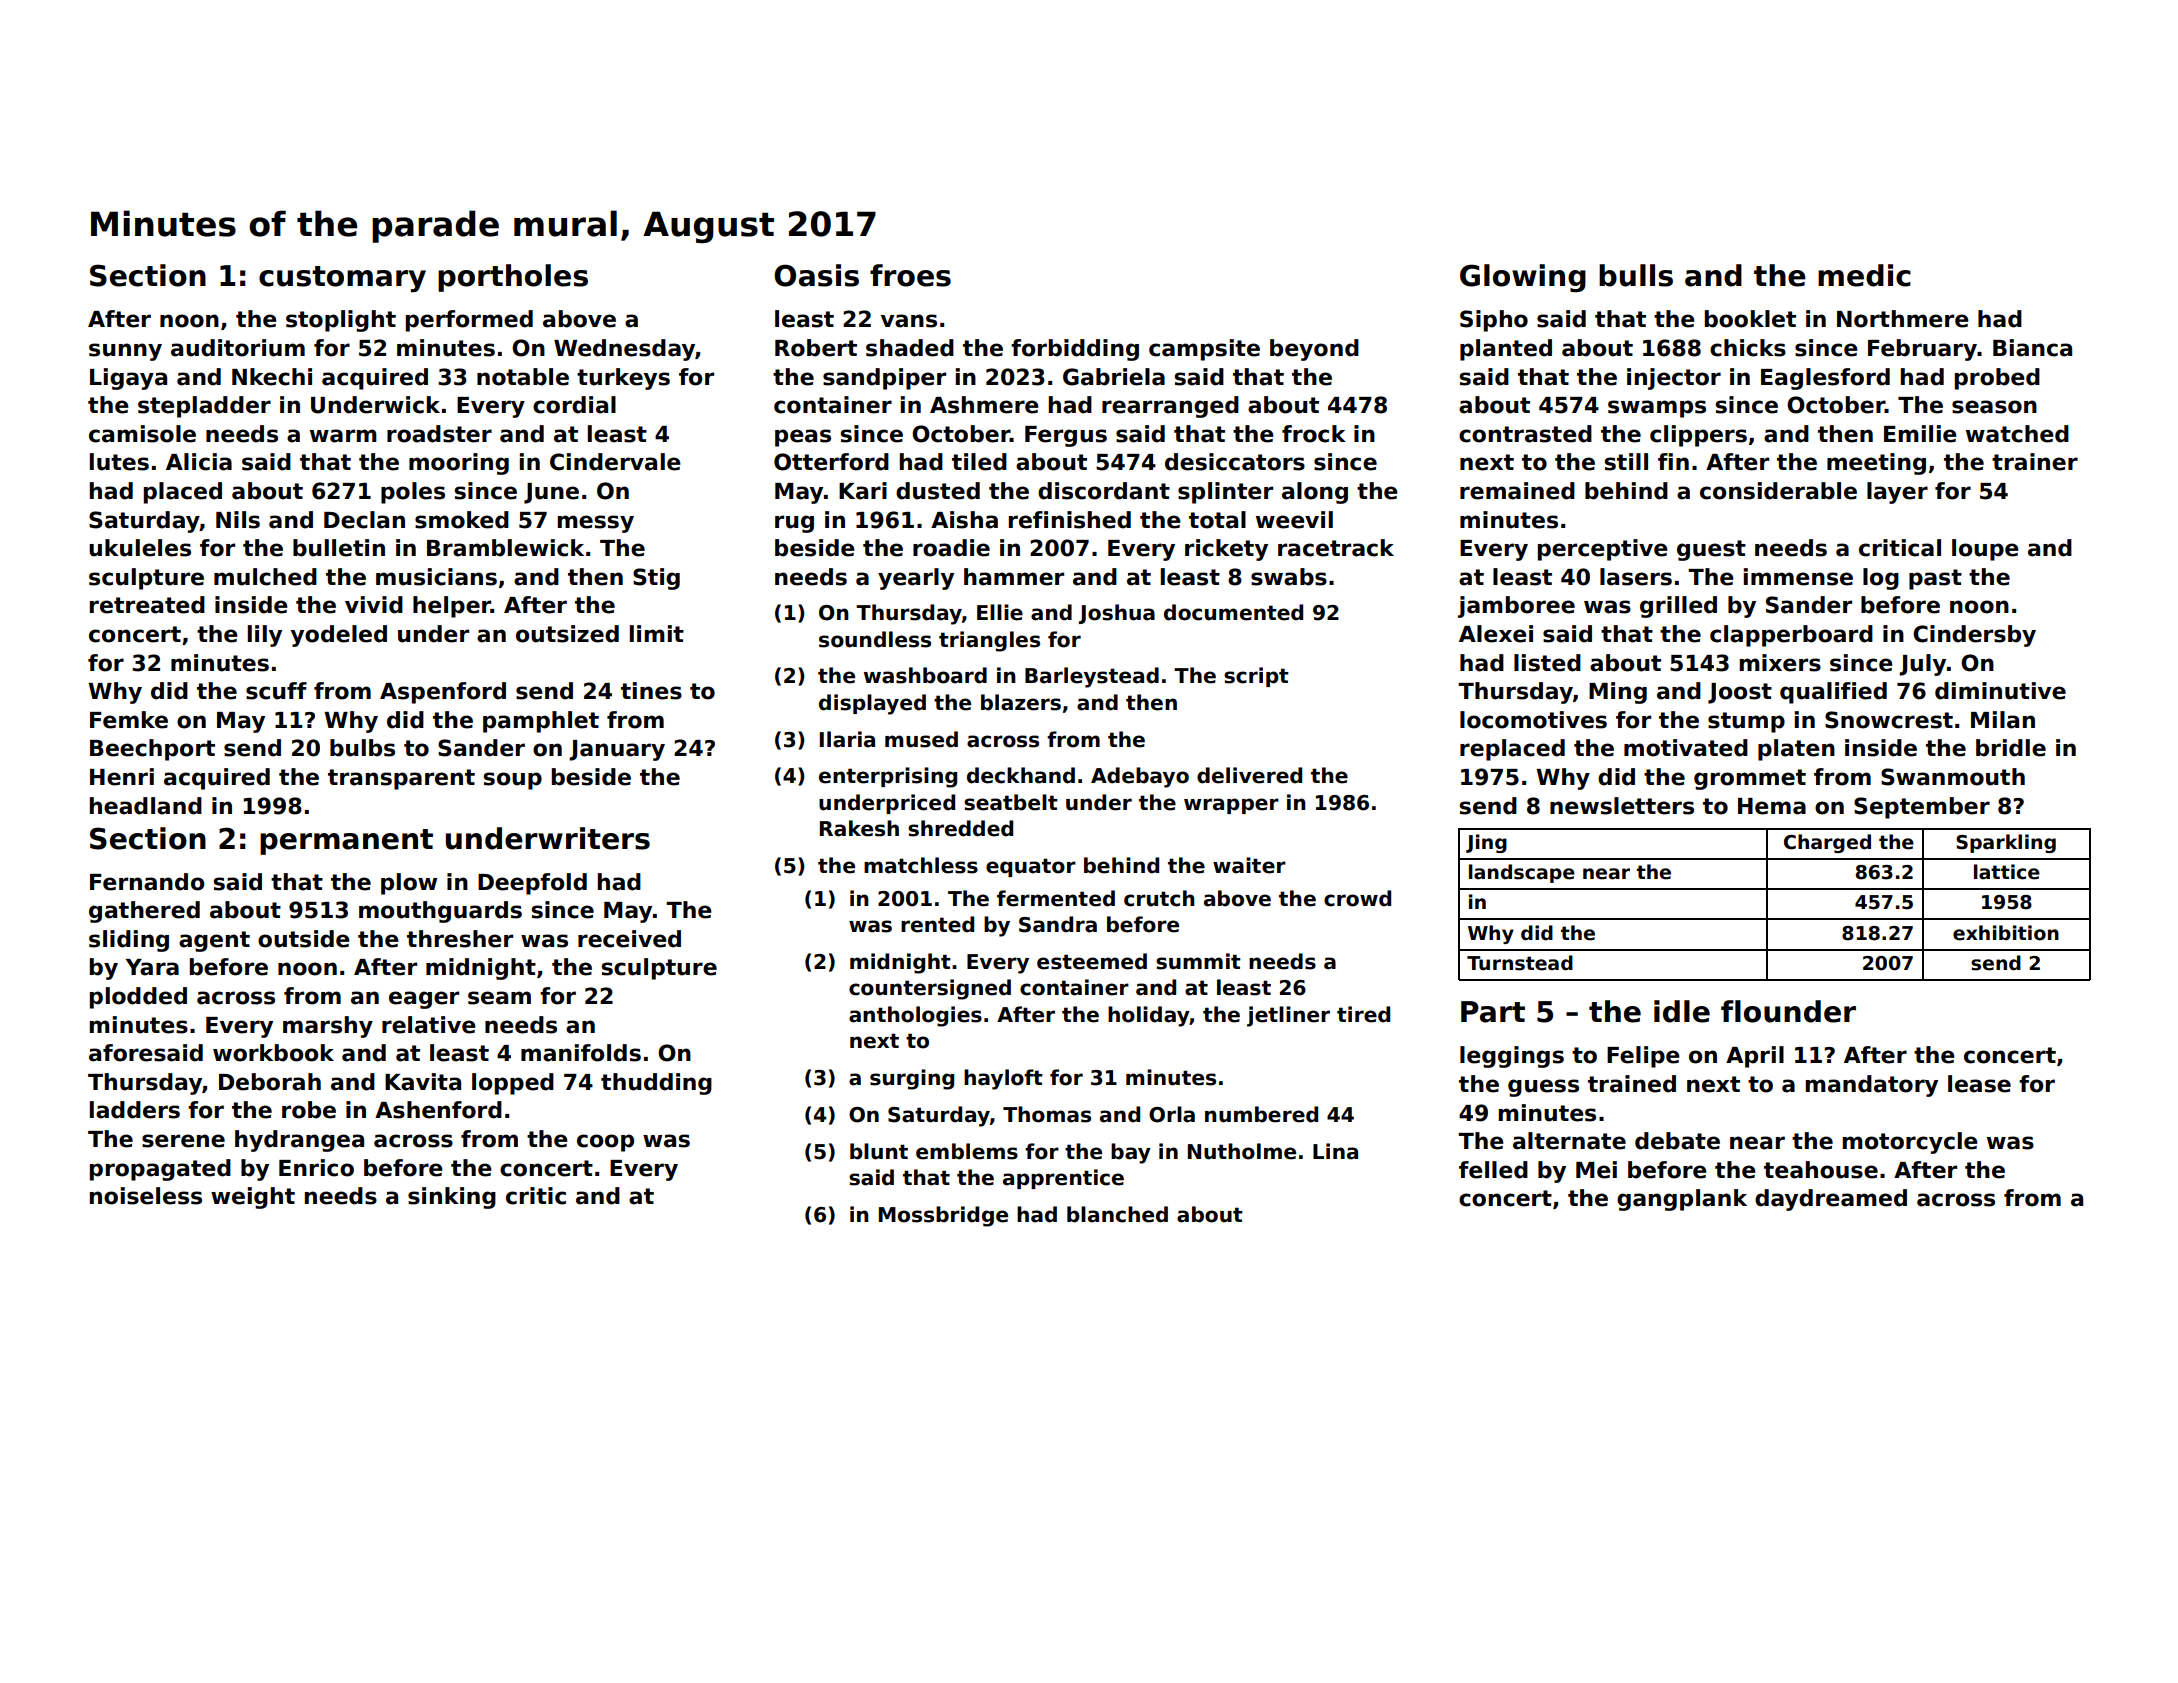 This screenshot has height=1683, width=2178. What do you see at coordinates (2007, 872) in the screenshot?
I see `lattice` at bounding box center [2007, 872].
